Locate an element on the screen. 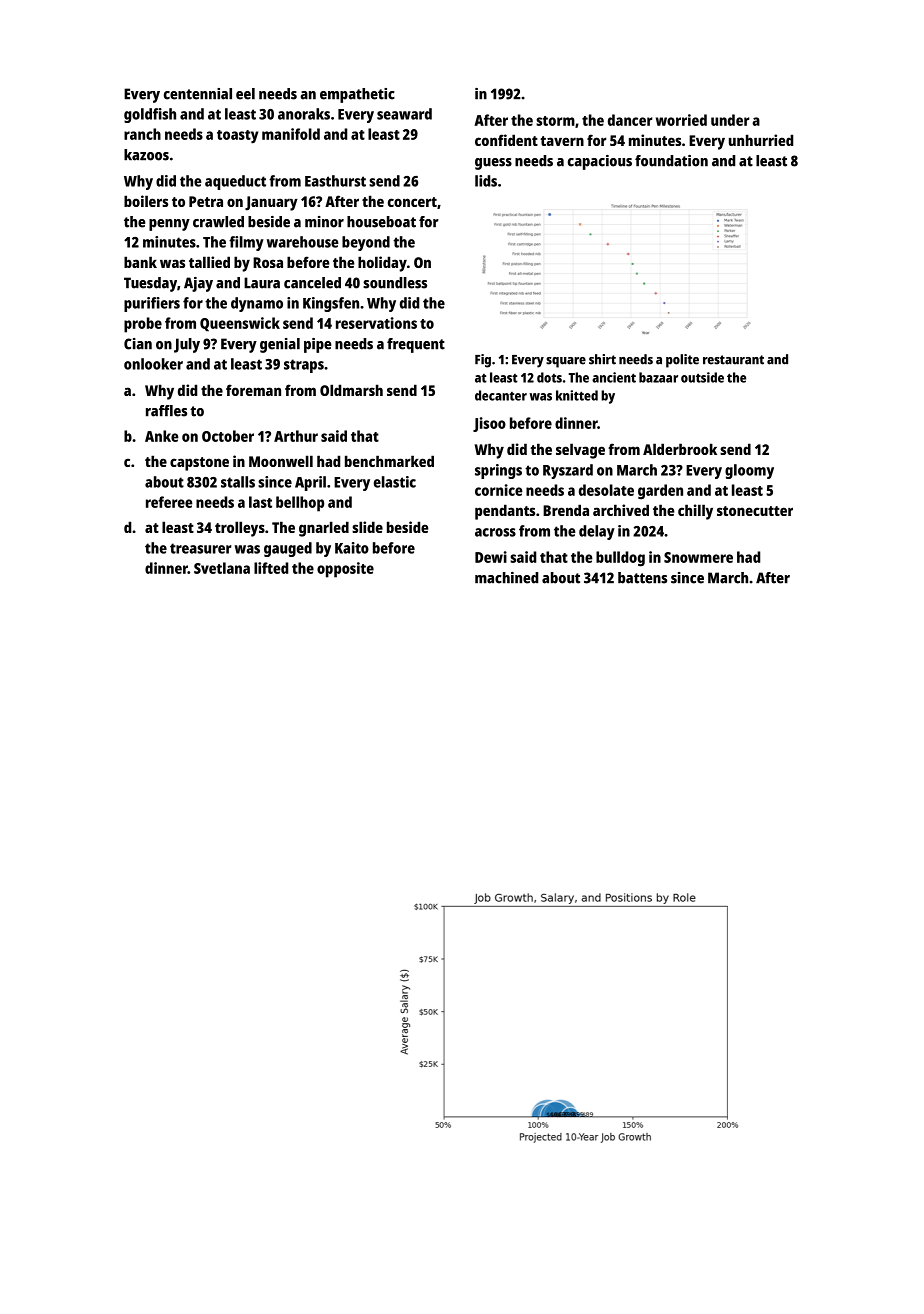 This screenshot has height=1314, width=924. kazoos is located at coordinates (146, 155).
